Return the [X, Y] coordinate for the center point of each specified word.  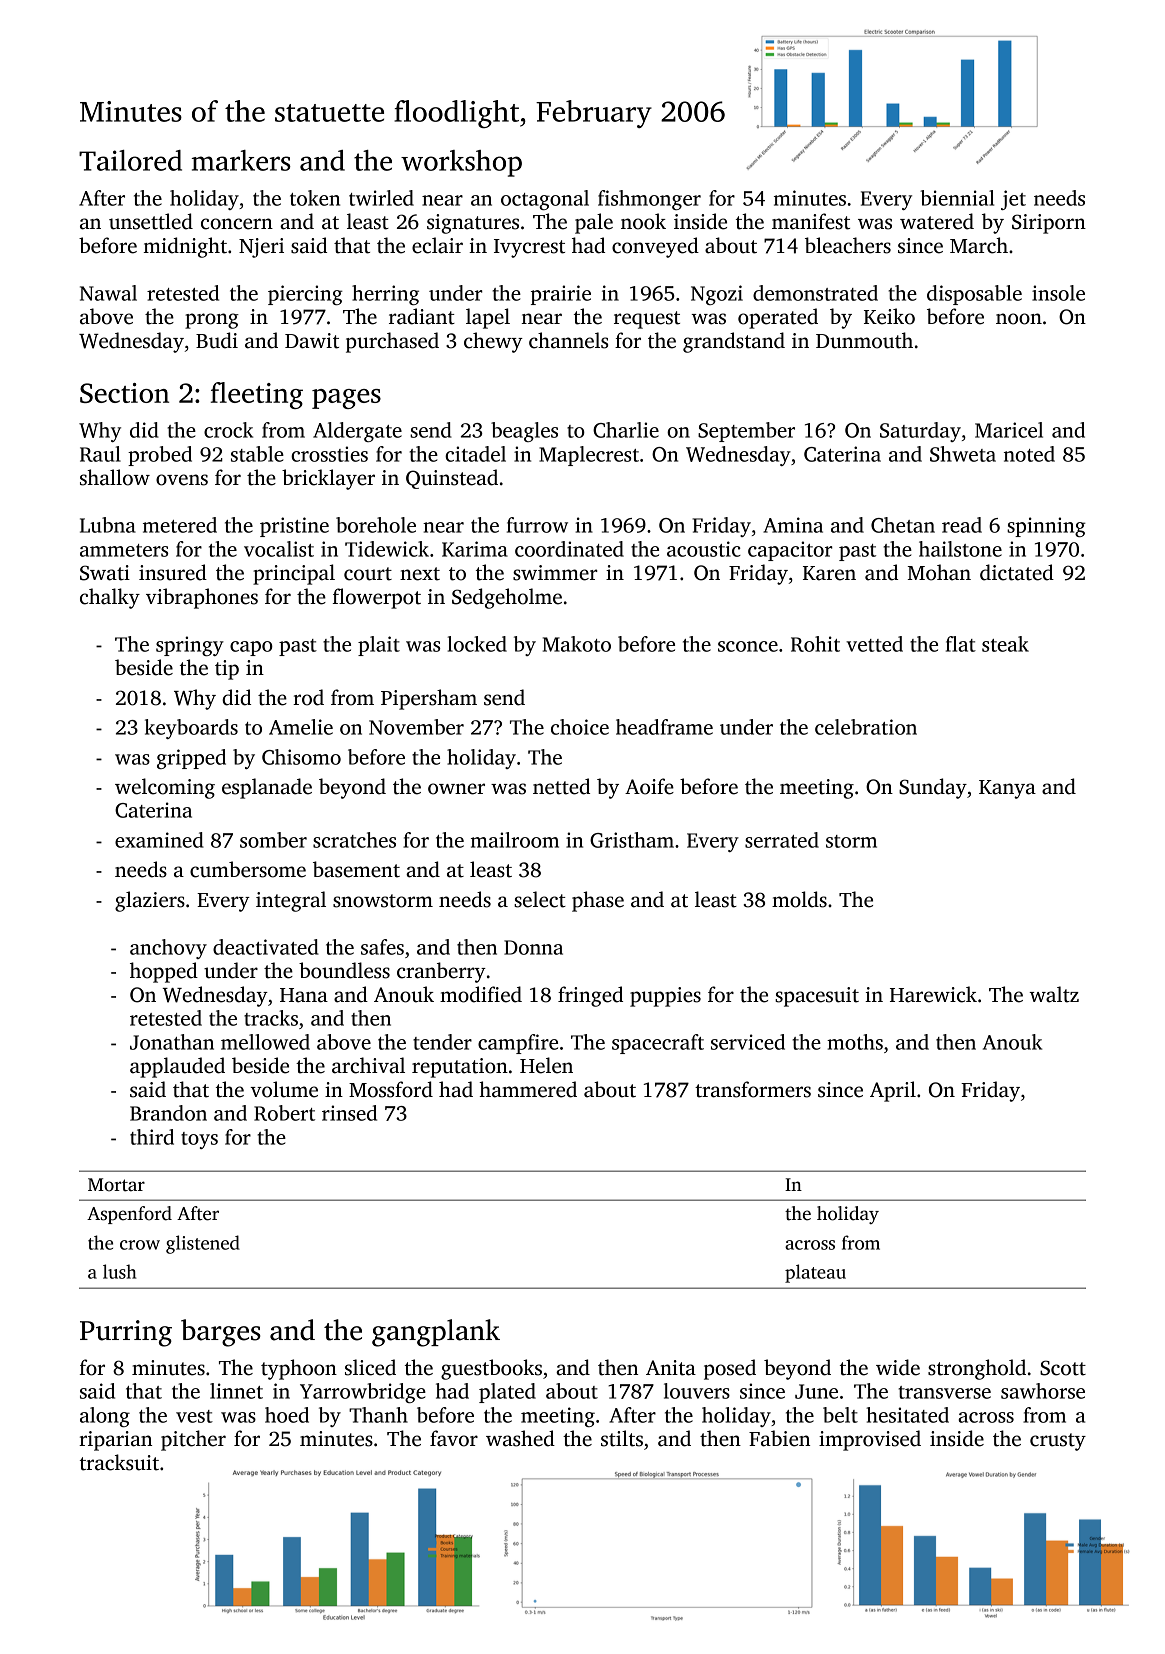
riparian [115, 1441]
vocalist [279, 549]
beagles [524, 432]
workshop [461, 163]
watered [937, 221]
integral [291, 901]
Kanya [1007, 789]
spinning [1046, 527]
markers [241, 160]
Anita [671, 1368]
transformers [753, 1089]
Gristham [632, 840]
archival [368, 1065]
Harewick [933, 994]
